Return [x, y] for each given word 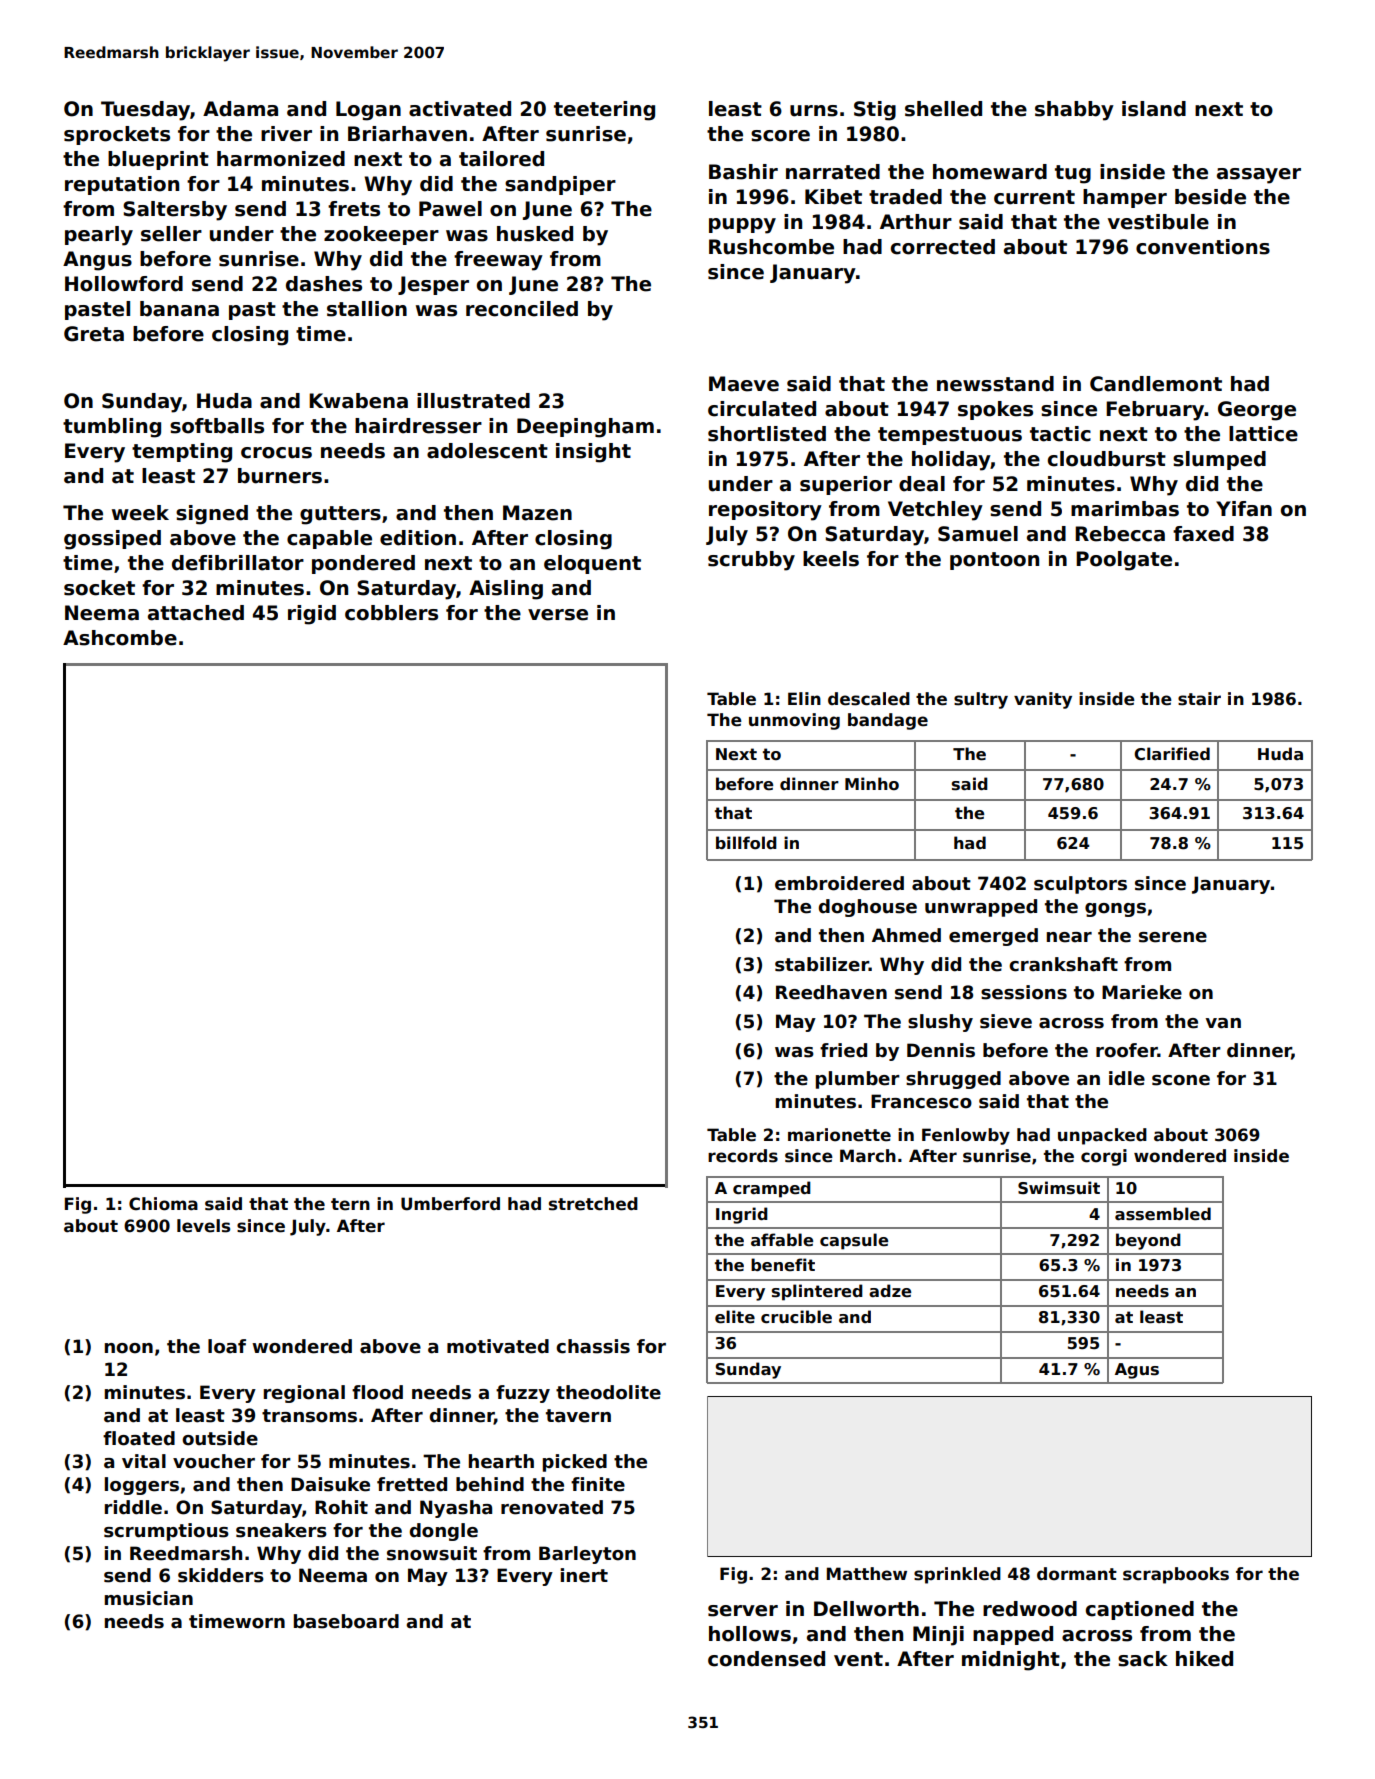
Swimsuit [1059, 1188]
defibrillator [238, 563]
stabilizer [822, 964]
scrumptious [166, 1532]
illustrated [473, 401]
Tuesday [145, 111]
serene [1173, 937]
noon [129, 1348]
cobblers [391, 613]
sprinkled [957, 1575]
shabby [1074, 111]
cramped [772, 1189]
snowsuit [432, 1553]
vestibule [1158, 222]
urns [814, 111]
